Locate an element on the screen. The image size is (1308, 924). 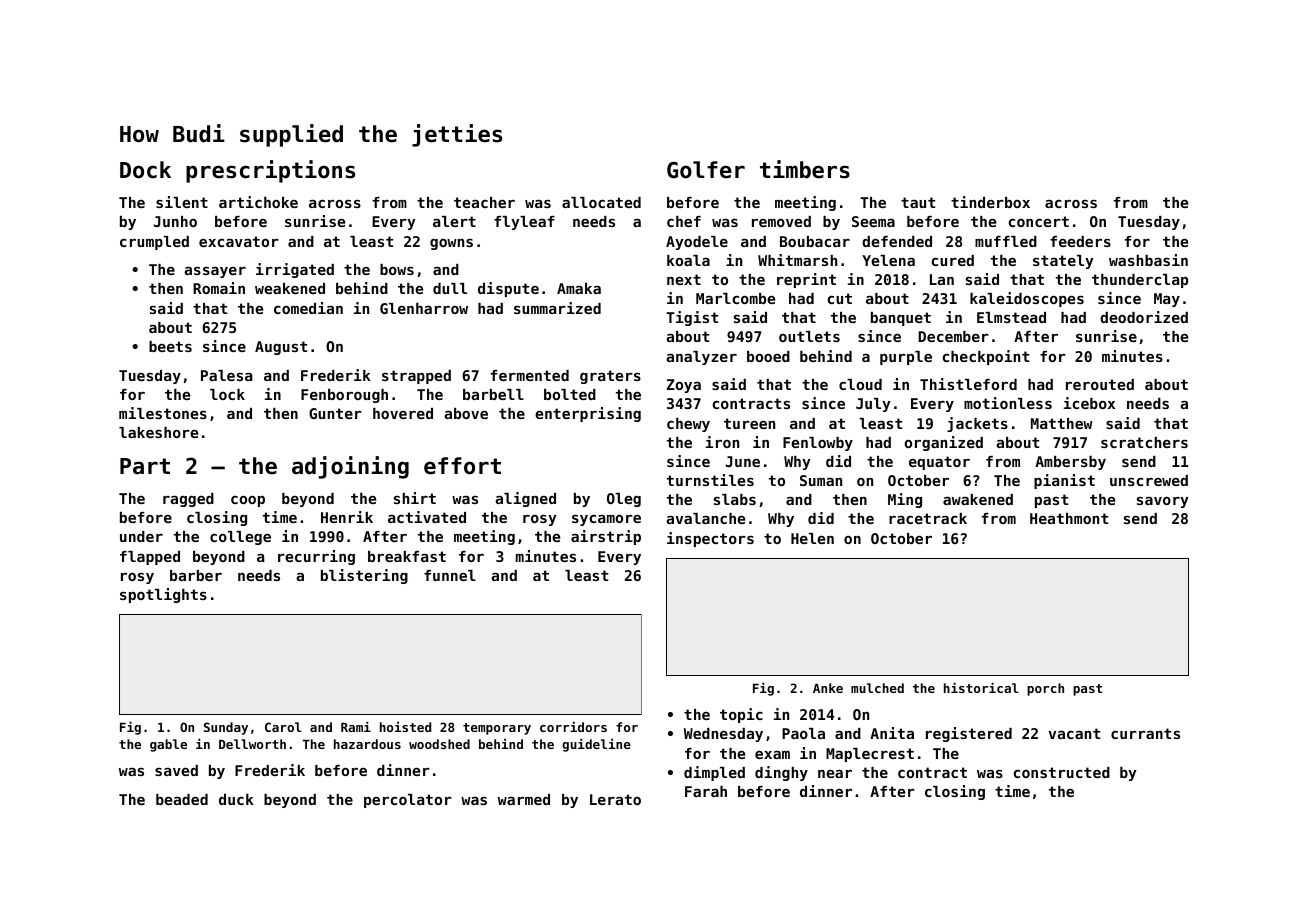
milestones is located at coordinates (163, 413).
